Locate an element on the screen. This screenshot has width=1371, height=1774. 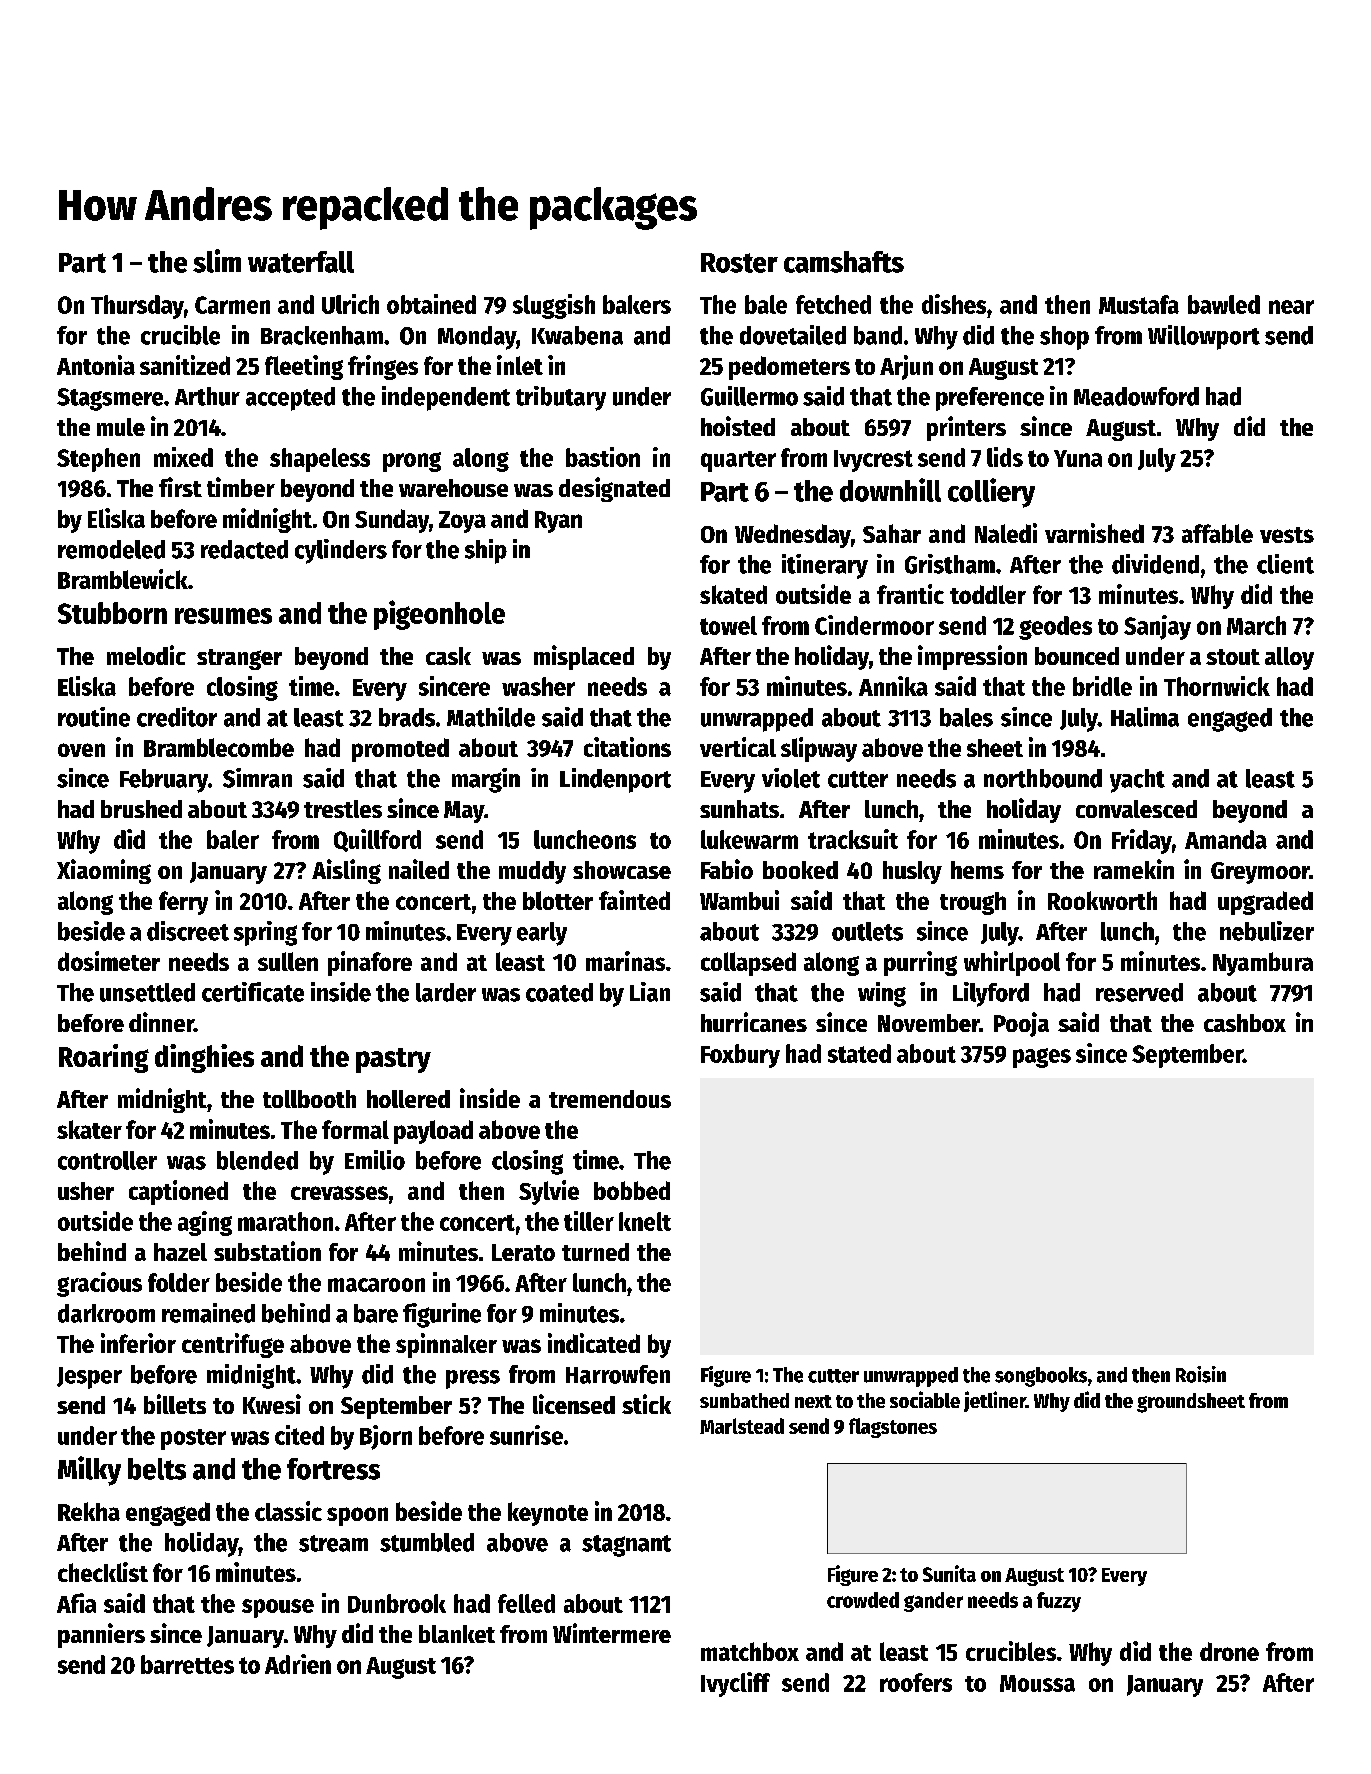
slim is located at coordinates (217, 261).
